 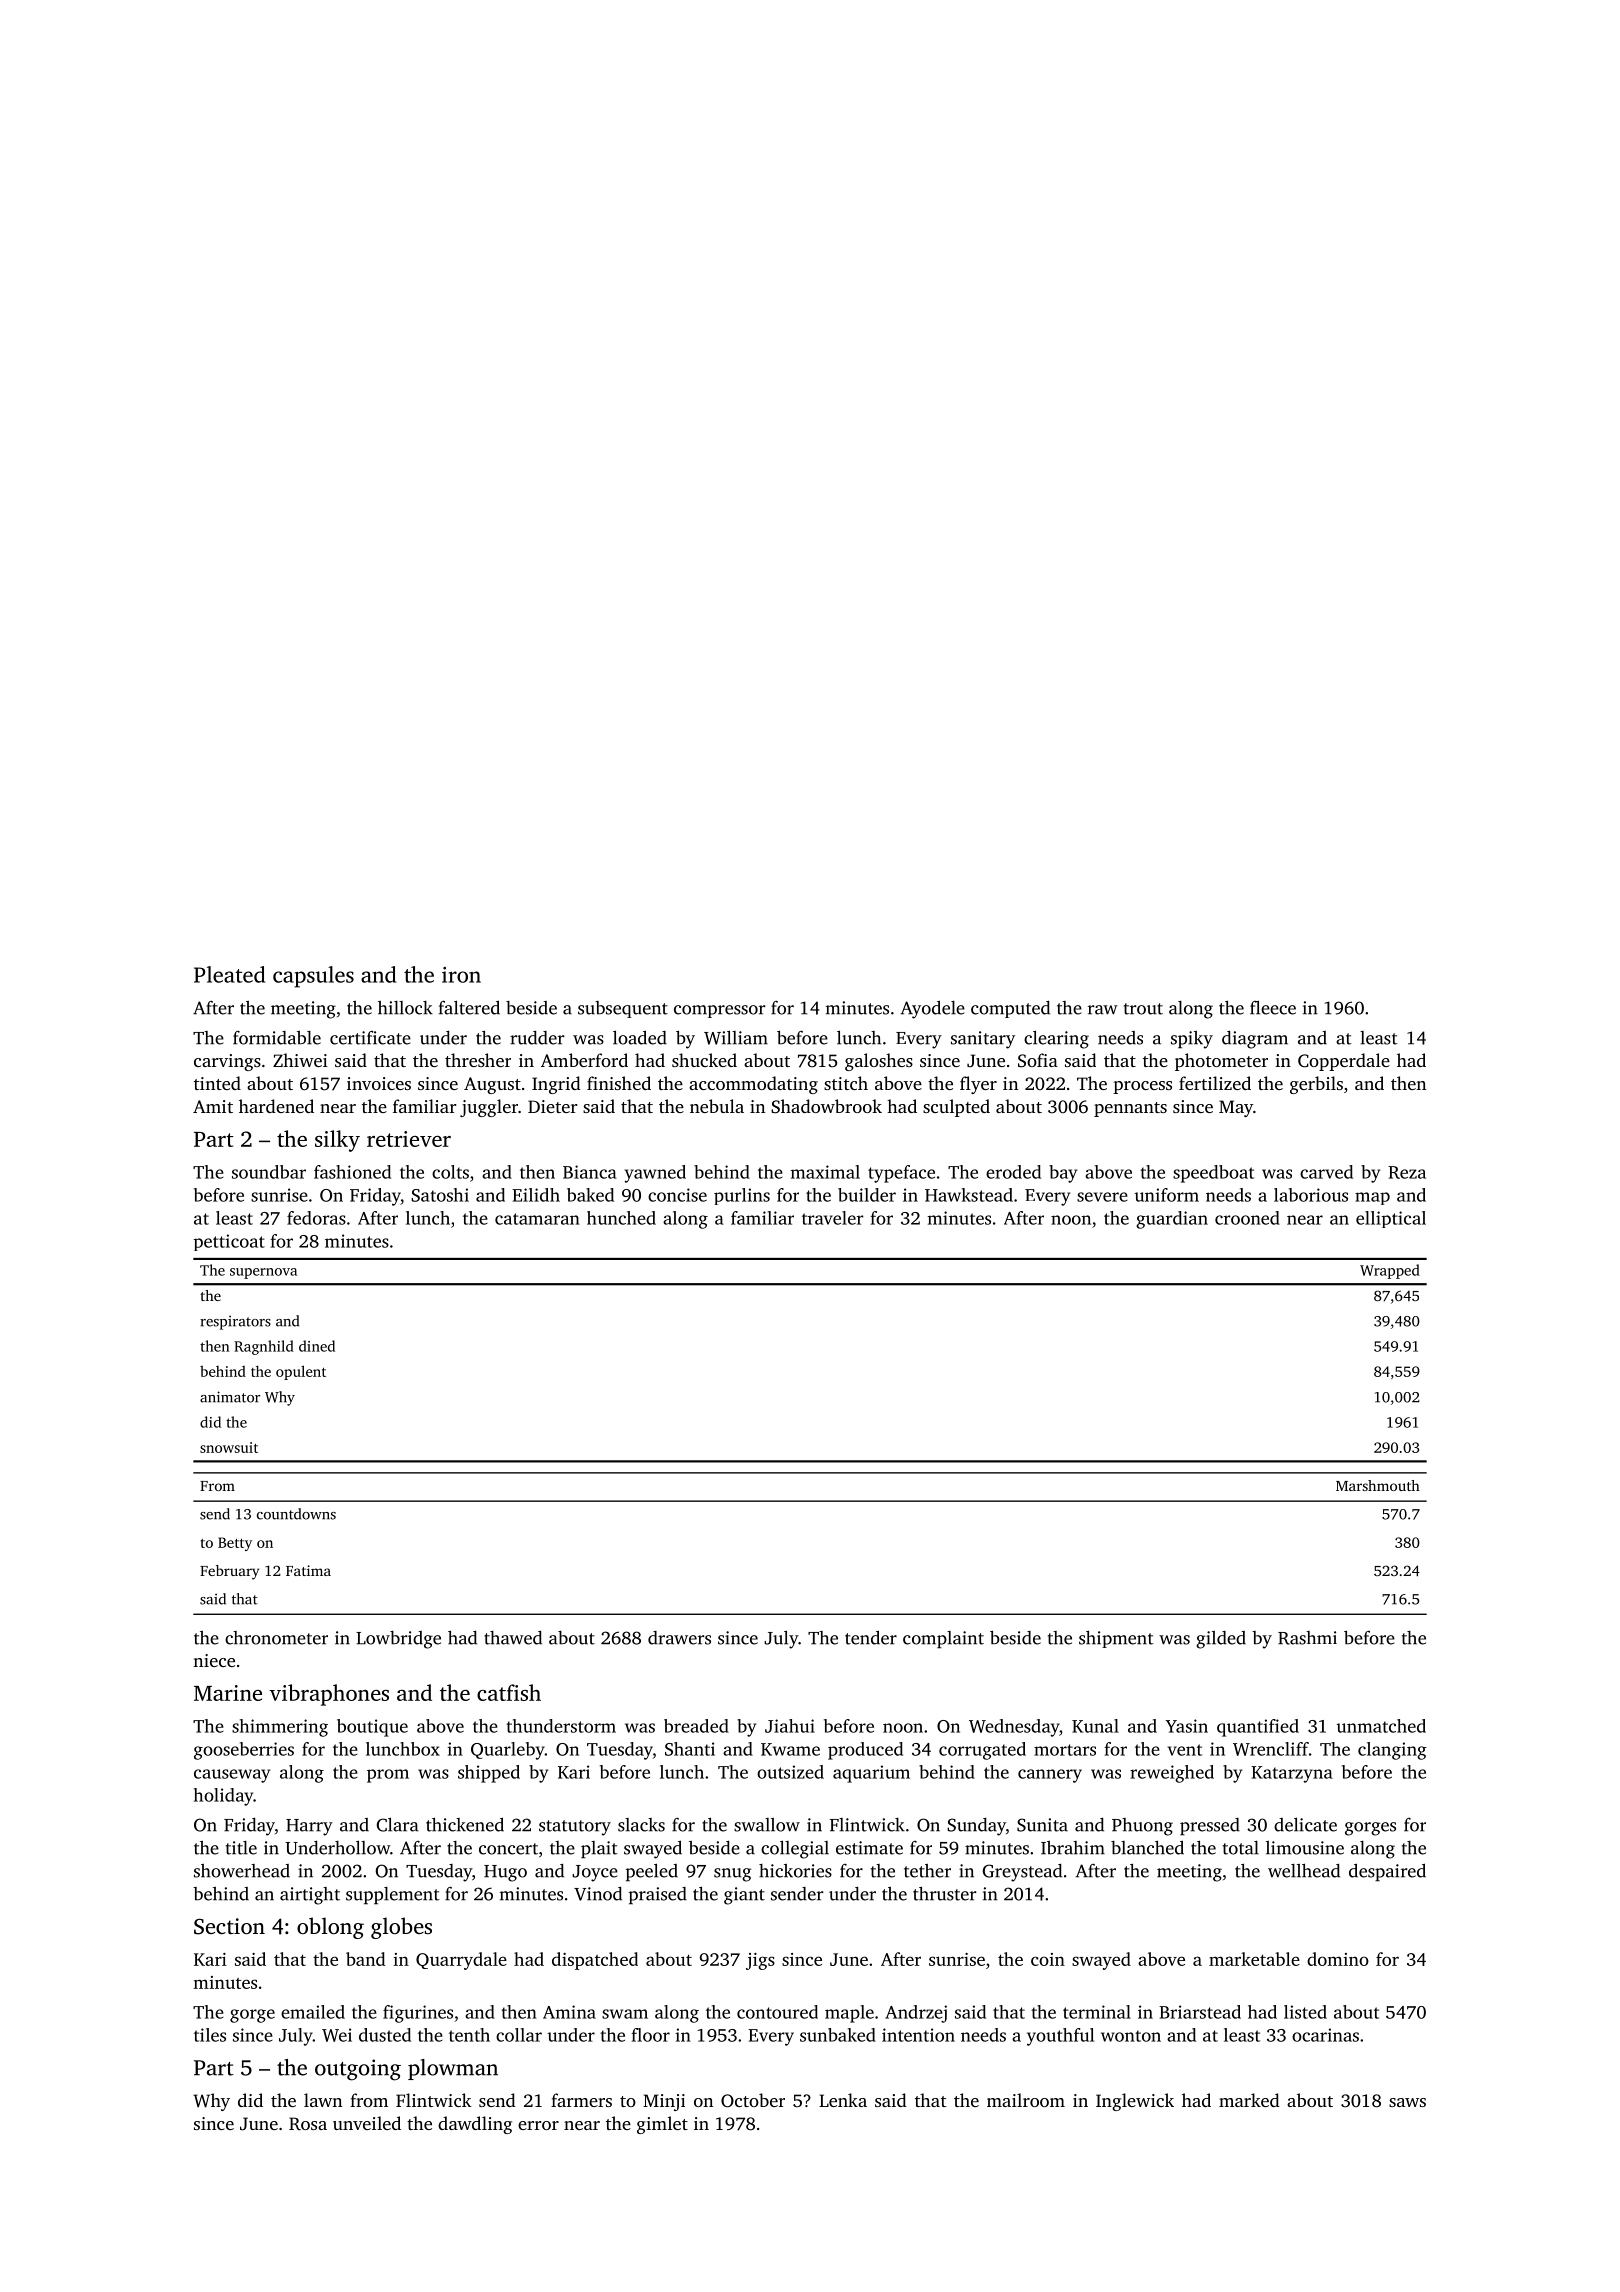 What do you see at coordinates (1307, 1638) in the page?
I see `Rashmi` at bounding box center [1307, 1638].
